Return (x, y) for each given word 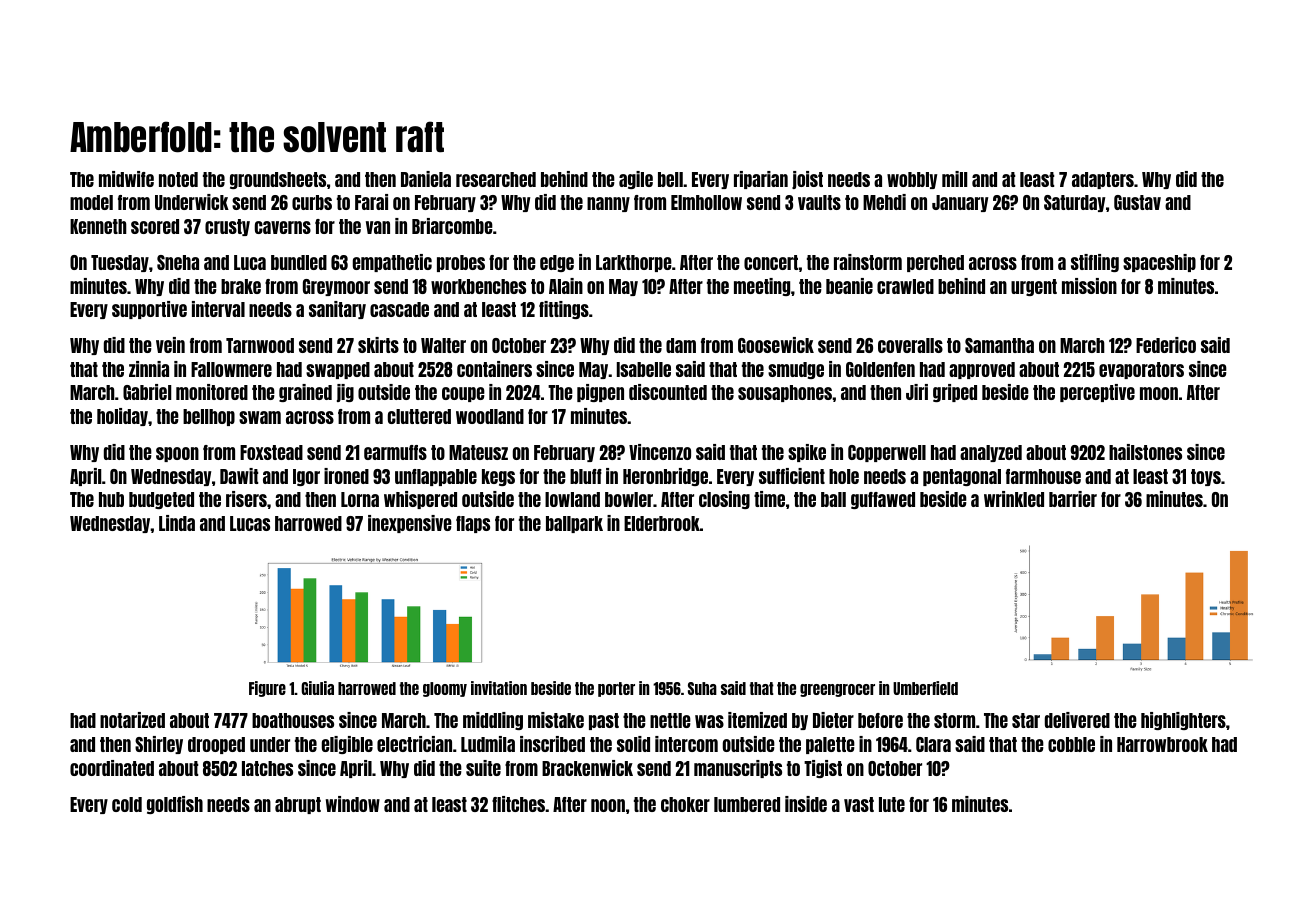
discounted (668, 392)
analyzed (991, 453)
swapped (338, 370)
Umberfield (925, 688)
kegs (498, 477)
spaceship (1159, 263)
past (604, 721)
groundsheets (278, 180)
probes (461, 263)
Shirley (159, 745)
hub (111, 499)
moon (1159, 393)
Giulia (317, 688)
